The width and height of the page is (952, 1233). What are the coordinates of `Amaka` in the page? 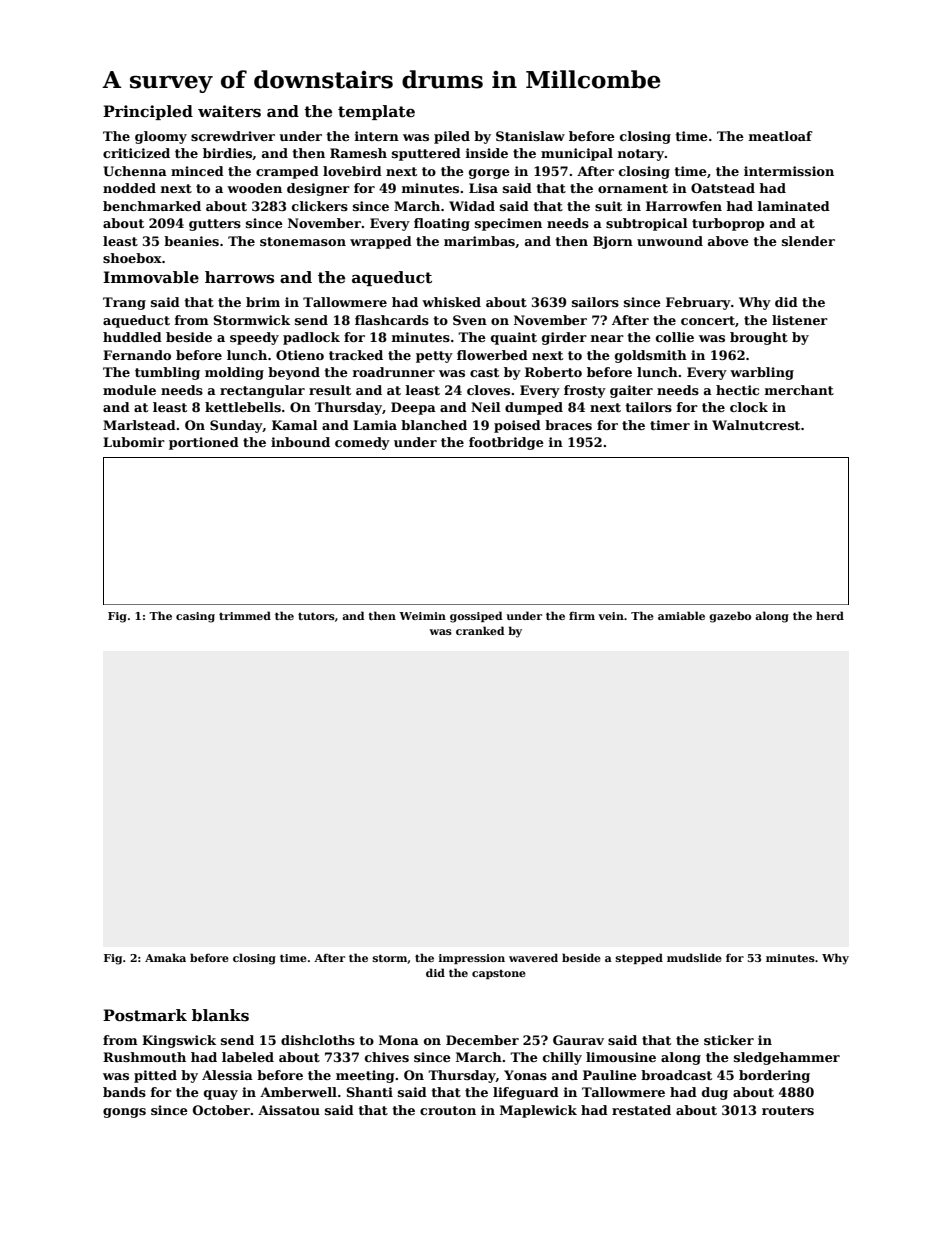 It's located at (165, 957).
